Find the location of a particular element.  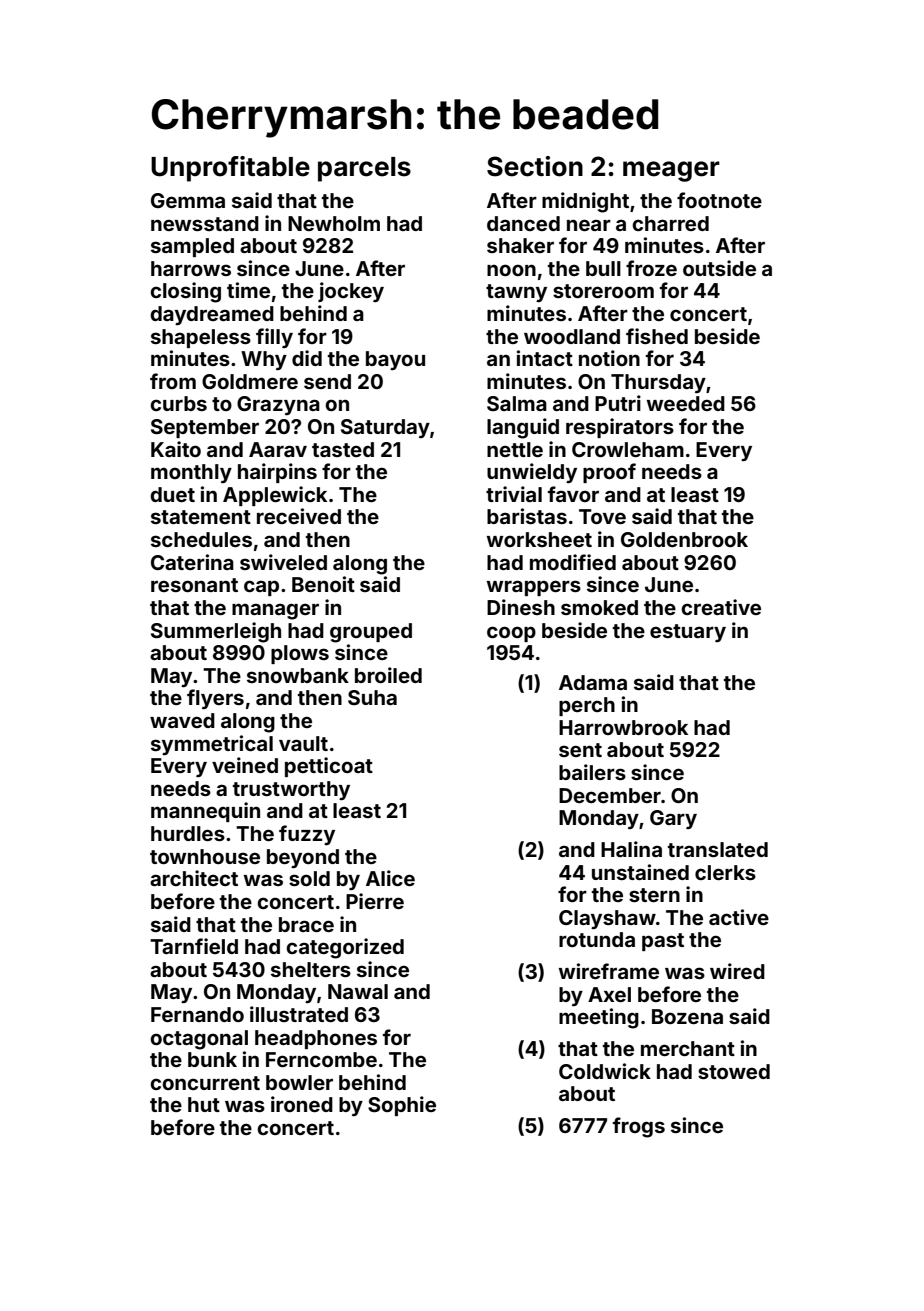

waved is located at coordinates (182, 720).
